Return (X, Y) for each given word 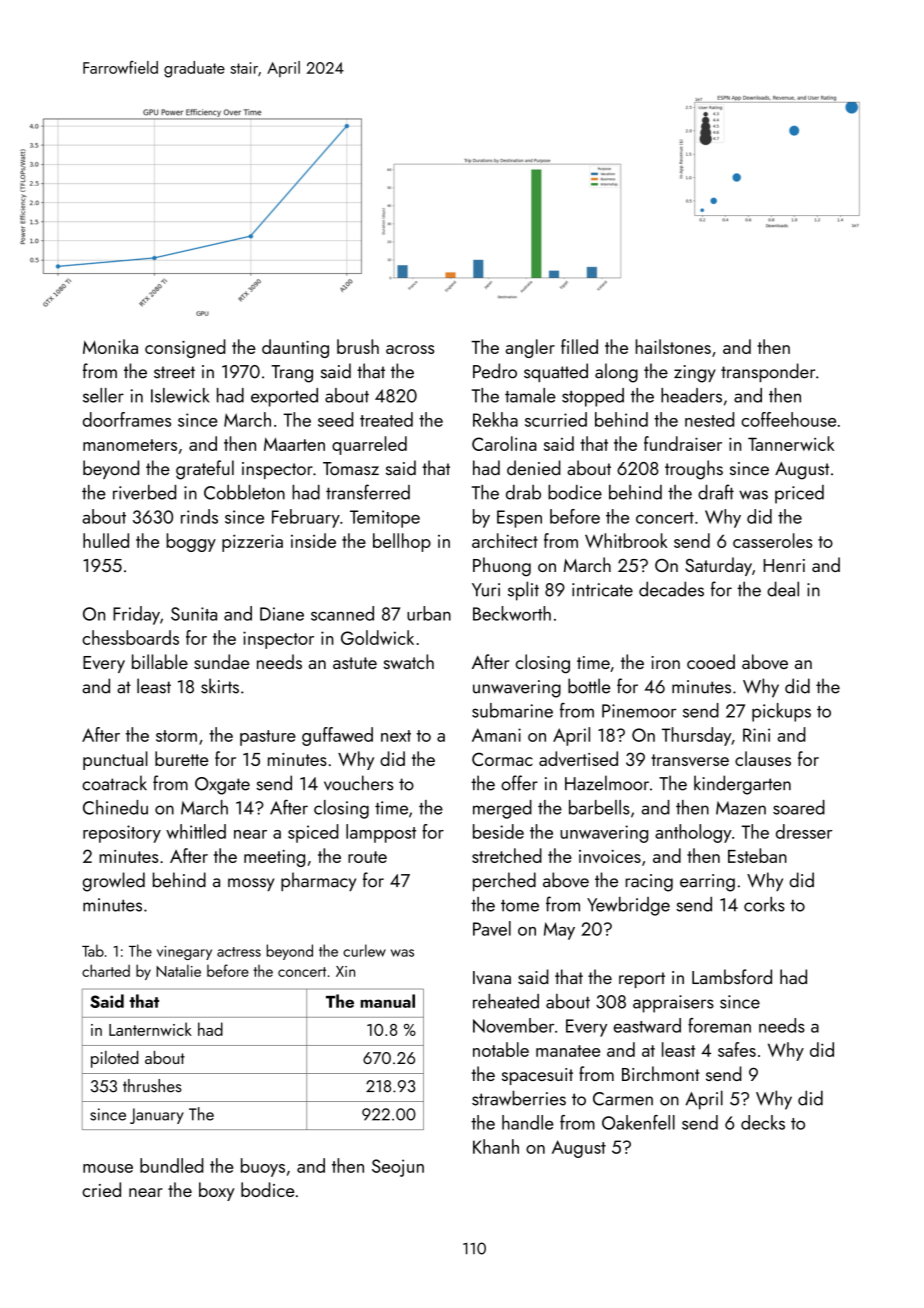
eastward (647, 1025)
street (174, 372)
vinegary (184, 953)
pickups (781, 712)
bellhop (402, 542)
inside (313, 540)
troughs (694, 470)
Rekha (495, 419)
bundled (172, 1165)
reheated (506, 1001)
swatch (408, 661)
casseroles (772, 540)
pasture (268, 738)
